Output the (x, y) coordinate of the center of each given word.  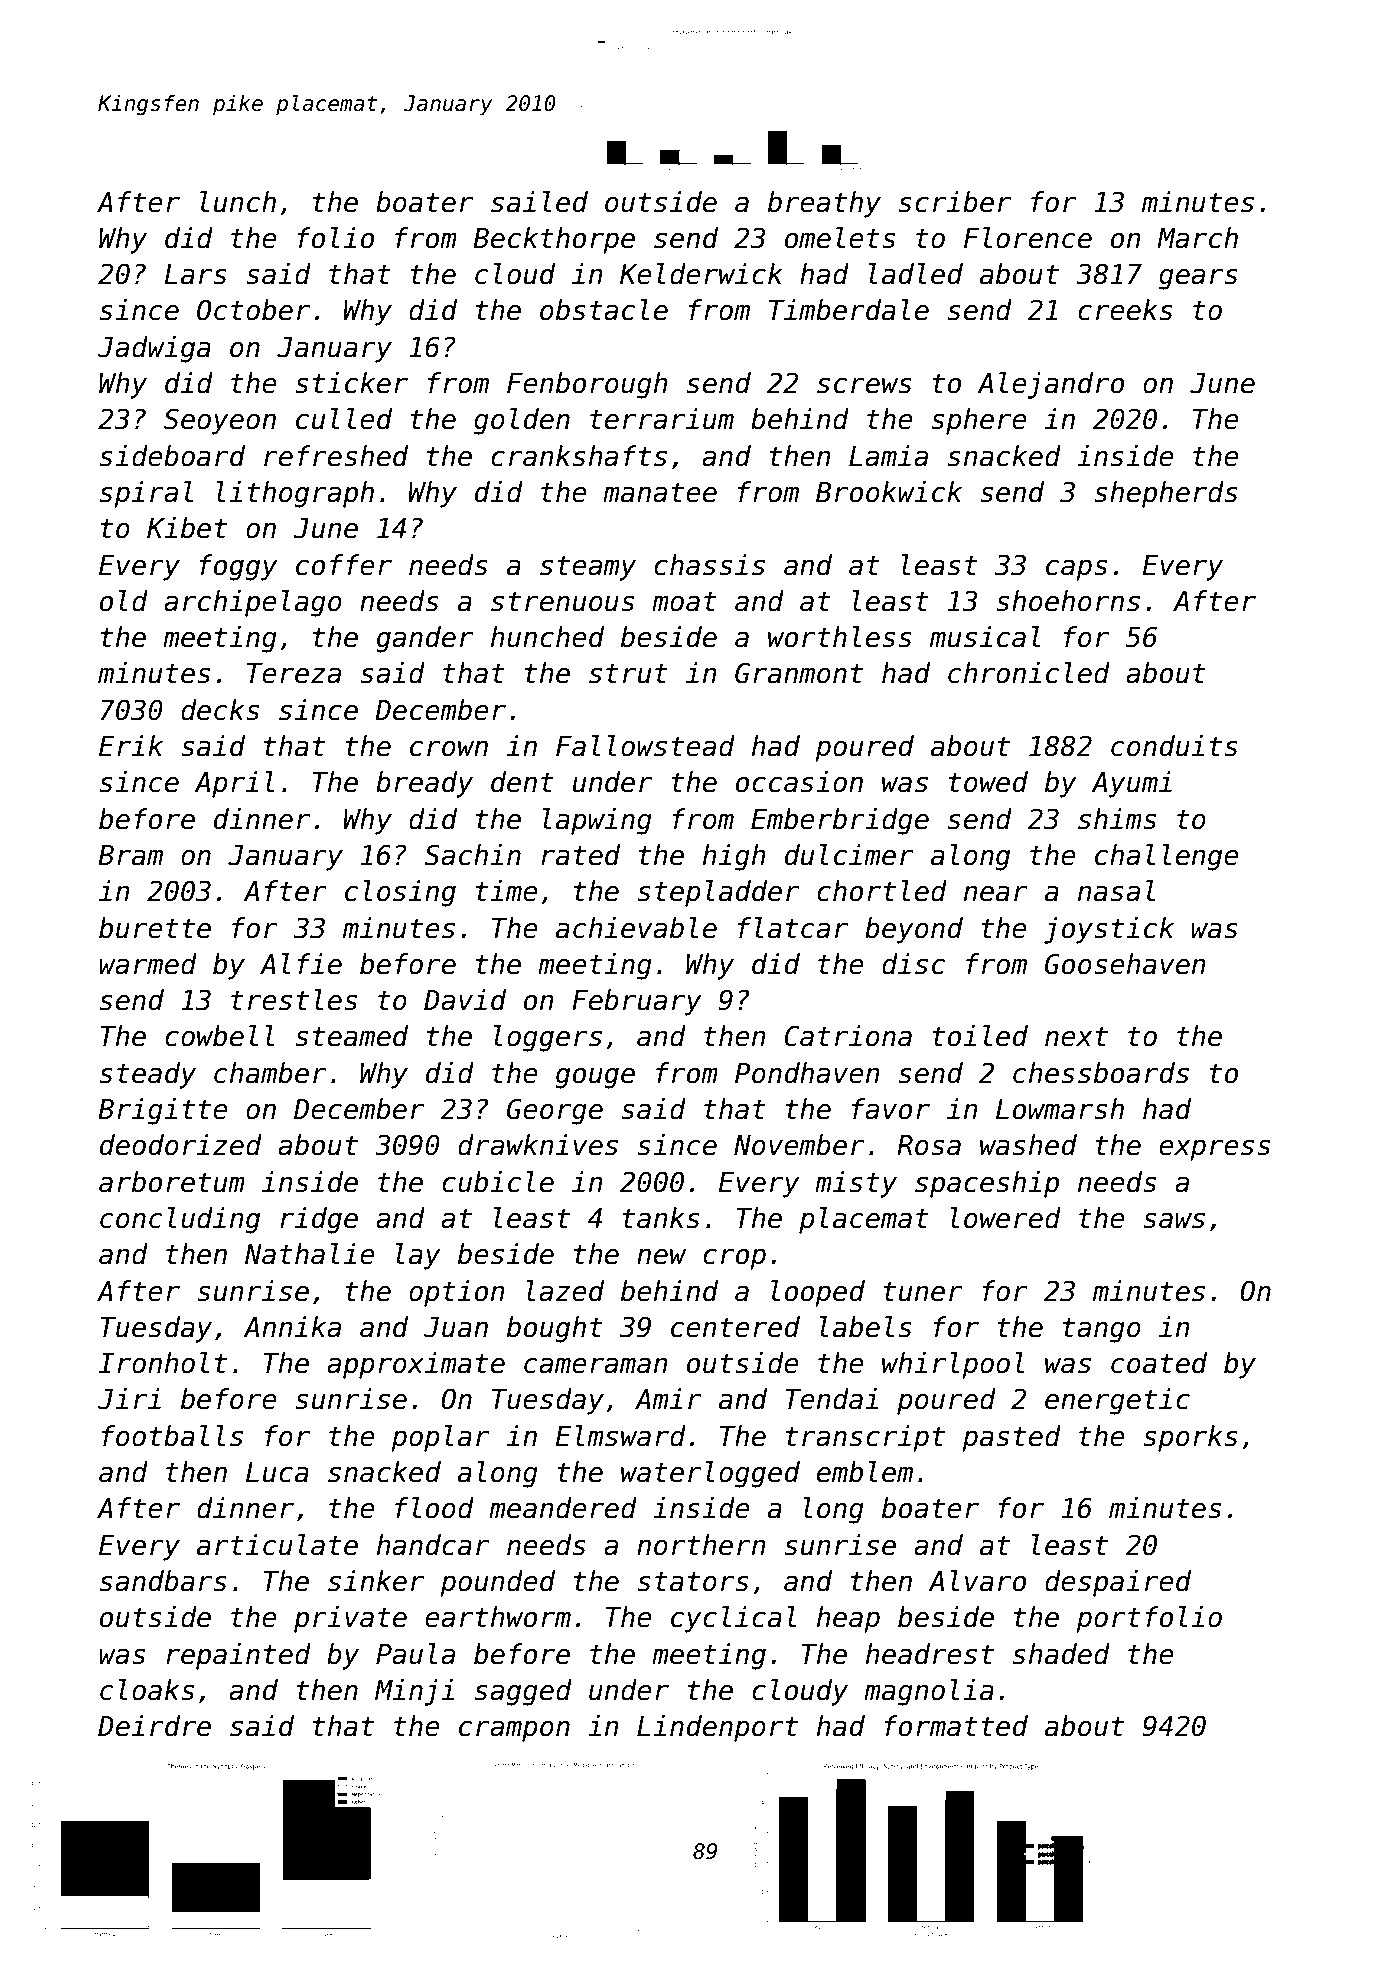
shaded (1061, 1654)
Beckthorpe (554, 240)
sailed (539, 202)
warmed (148, 964)
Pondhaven (807, 1073)
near (996, 894)
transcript (865, 1438)
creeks (1125, 310)
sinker (376, 1581)
